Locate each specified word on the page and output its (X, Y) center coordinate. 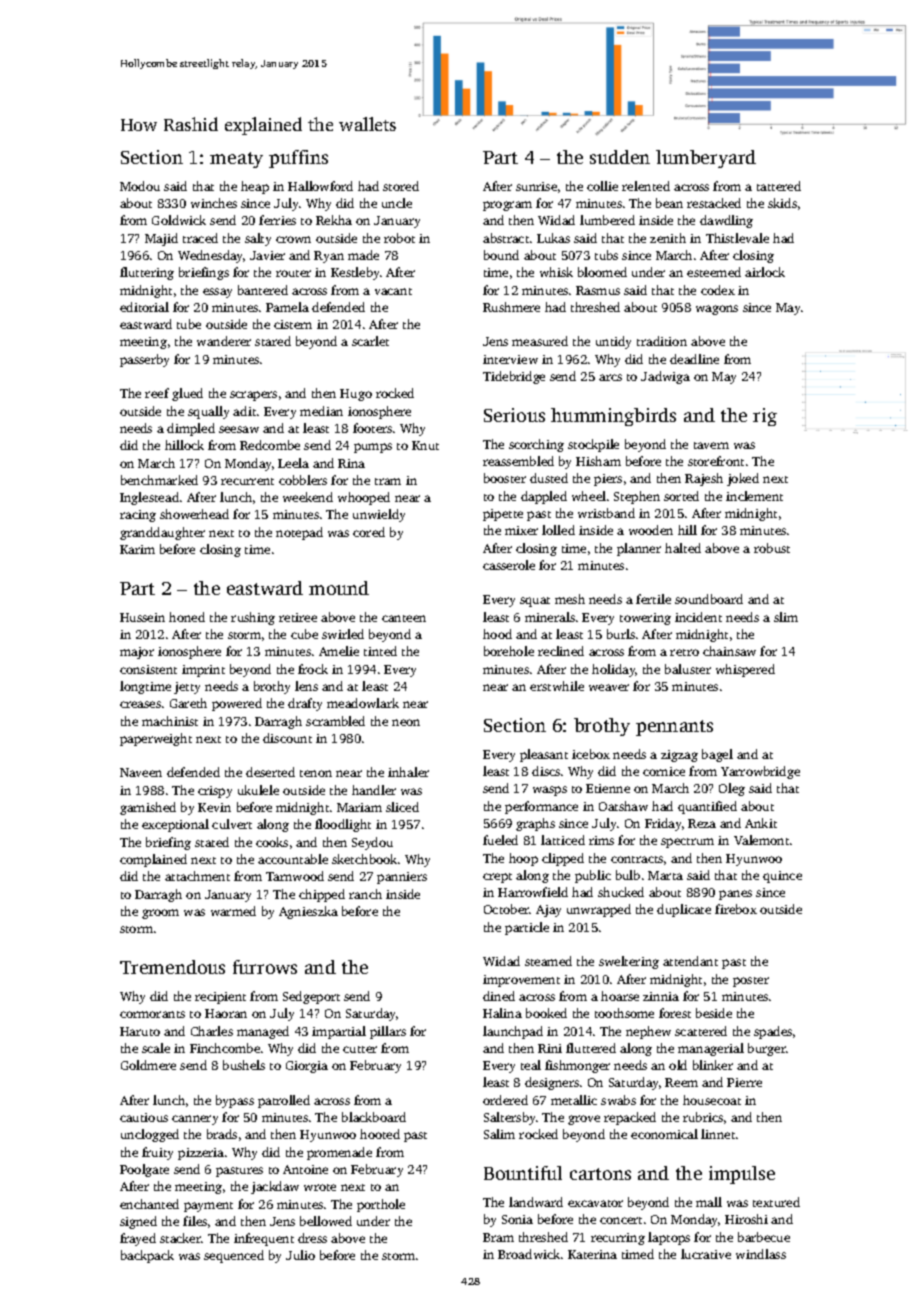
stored (401, 186)
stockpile (593, 445)
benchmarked (159, 480)
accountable (293, 859)
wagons (717, 310)
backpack (147, 1256)
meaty (236, 160)
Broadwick (529, 1254)
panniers (402, 878)
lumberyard (706, 159)
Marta (665, 875)
